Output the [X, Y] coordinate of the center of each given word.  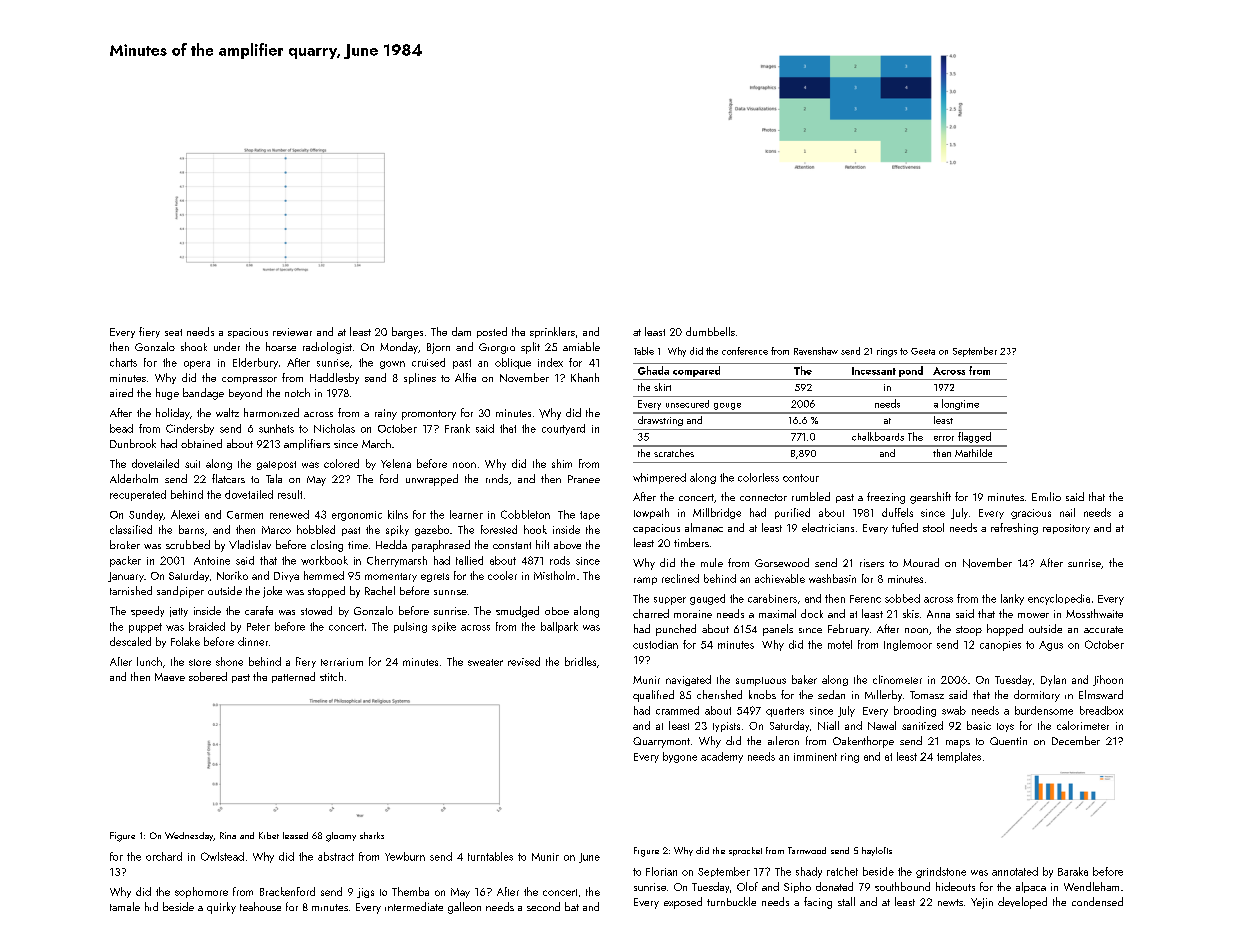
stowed [316, 610]
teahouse [260, 906]
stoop [969, 631]
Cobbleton [525, 514]
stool [933, 527]
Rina [228, 835]
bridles [580, 661]
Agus [1051, 646]
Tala [274, 478]
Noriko [232, 575]
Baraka [1073, 871]
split [530, 348]
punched [676, 630]
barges [407, 333]
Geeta [923, 351]
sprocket [745, 851]
